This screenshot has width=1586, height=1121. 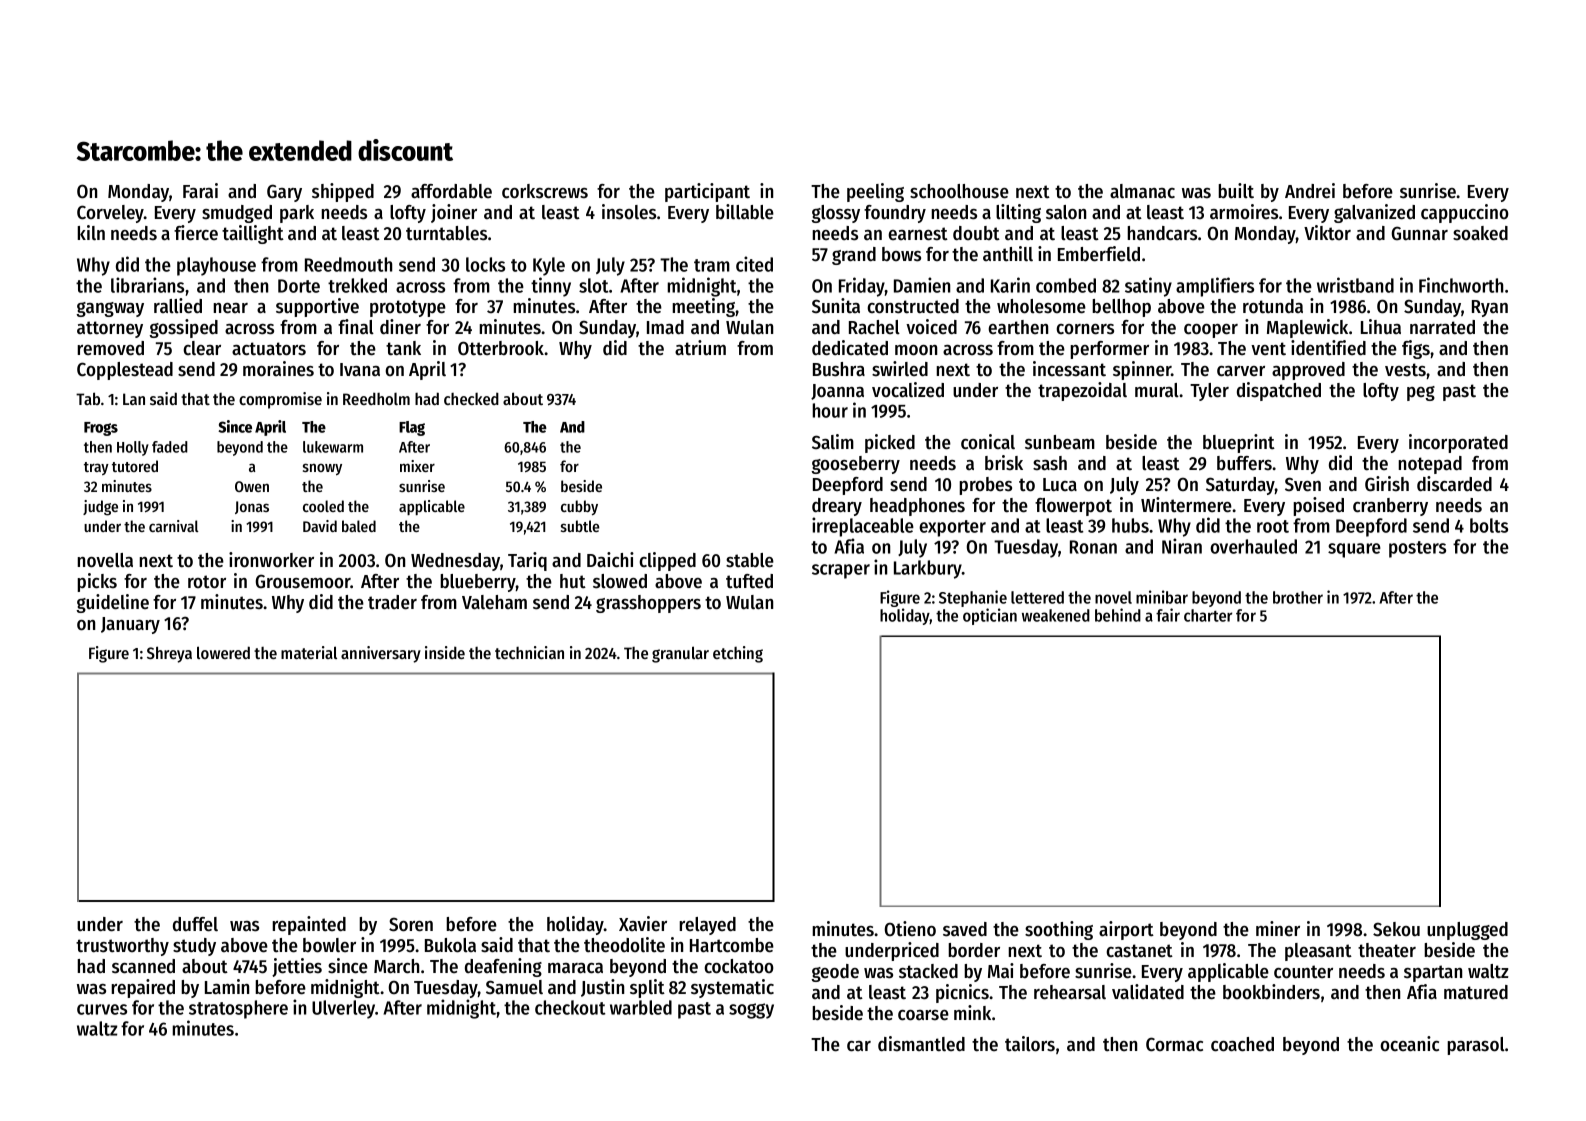 I want to click on Copplestead, so click(x=125, y=371).
